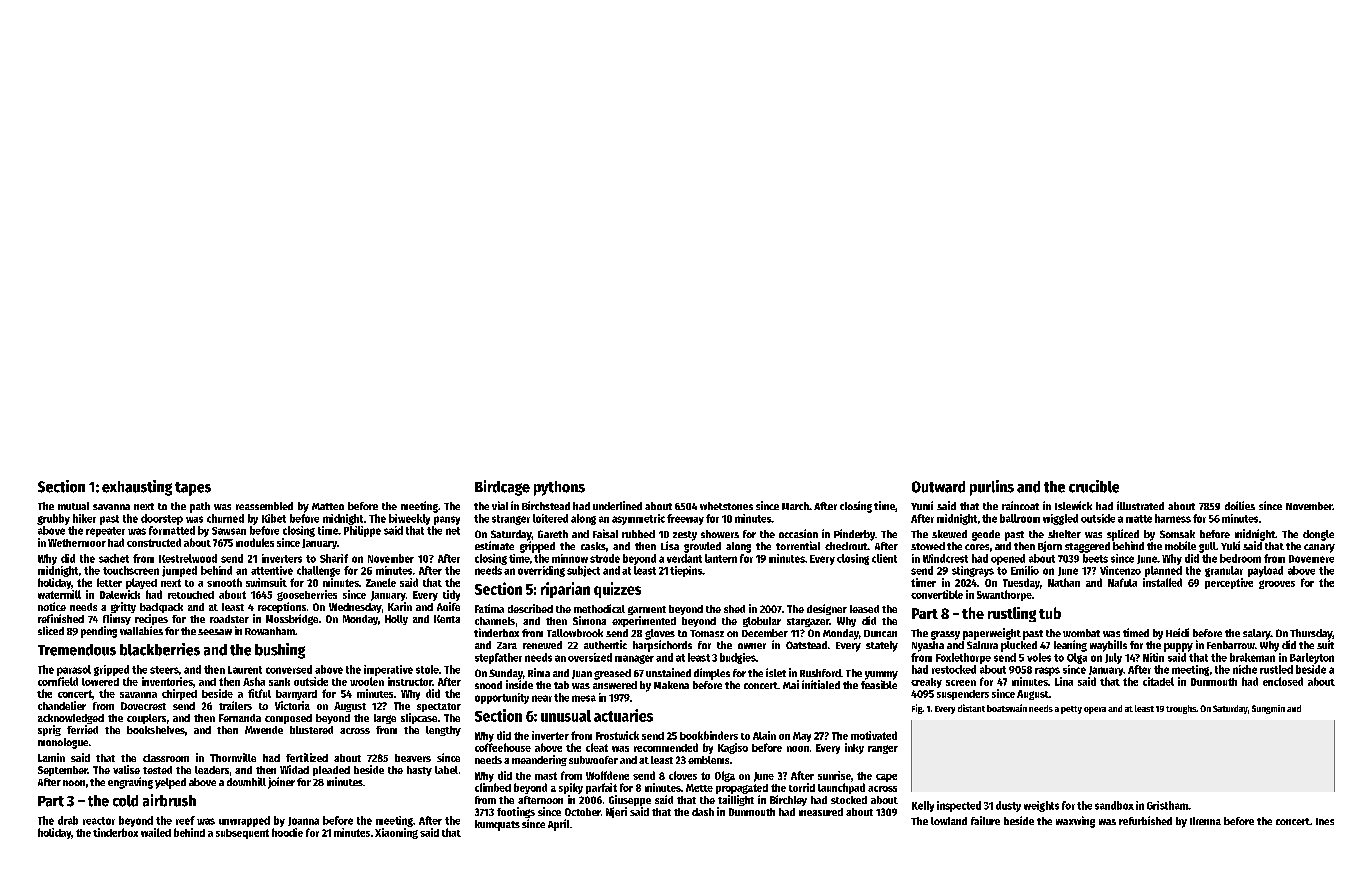 The height and width of the screenshot is (887, 1372). Describe the element at coordinates (1081, 633) in the screenshot. I see `wombat` at that location.
